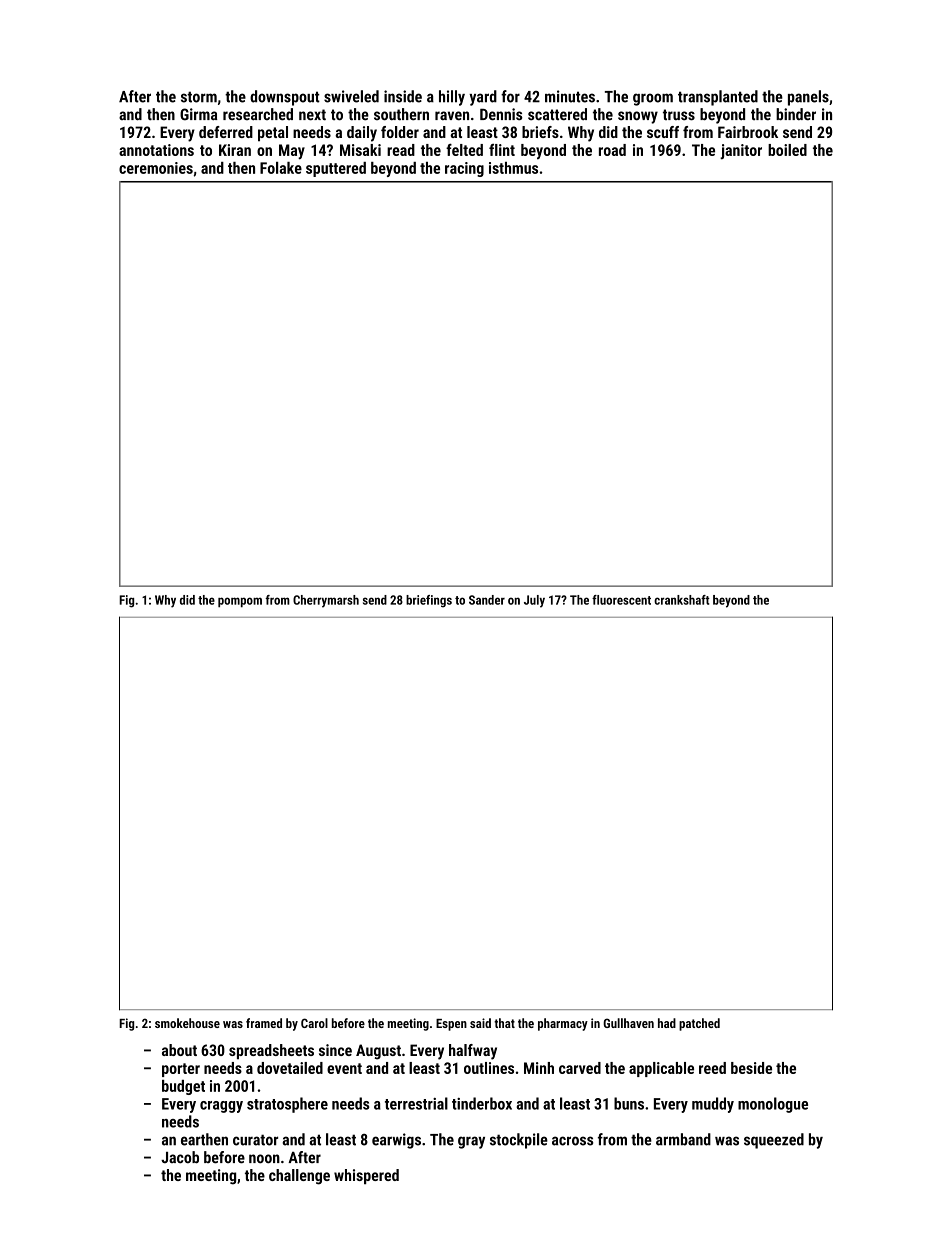  What do you see at coordinates (751, 1068) in the screenshot?
I see `beside` at bounding box center [751, 1068].
